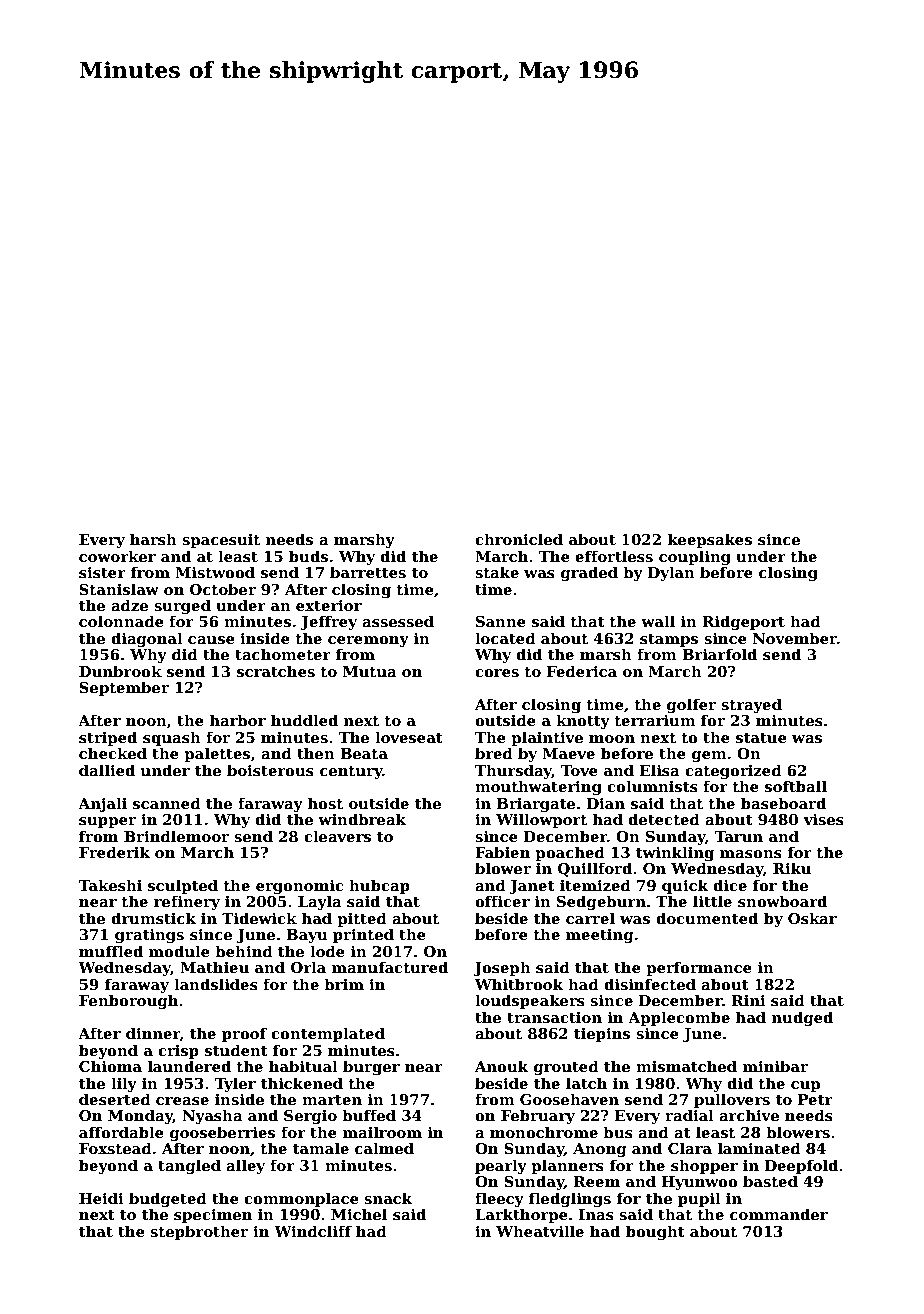 The image size is (924, 1314). What do you see at coordinates (117, 556) in the screenshot?
I see `coworker` at bounding box center [117, 556].
